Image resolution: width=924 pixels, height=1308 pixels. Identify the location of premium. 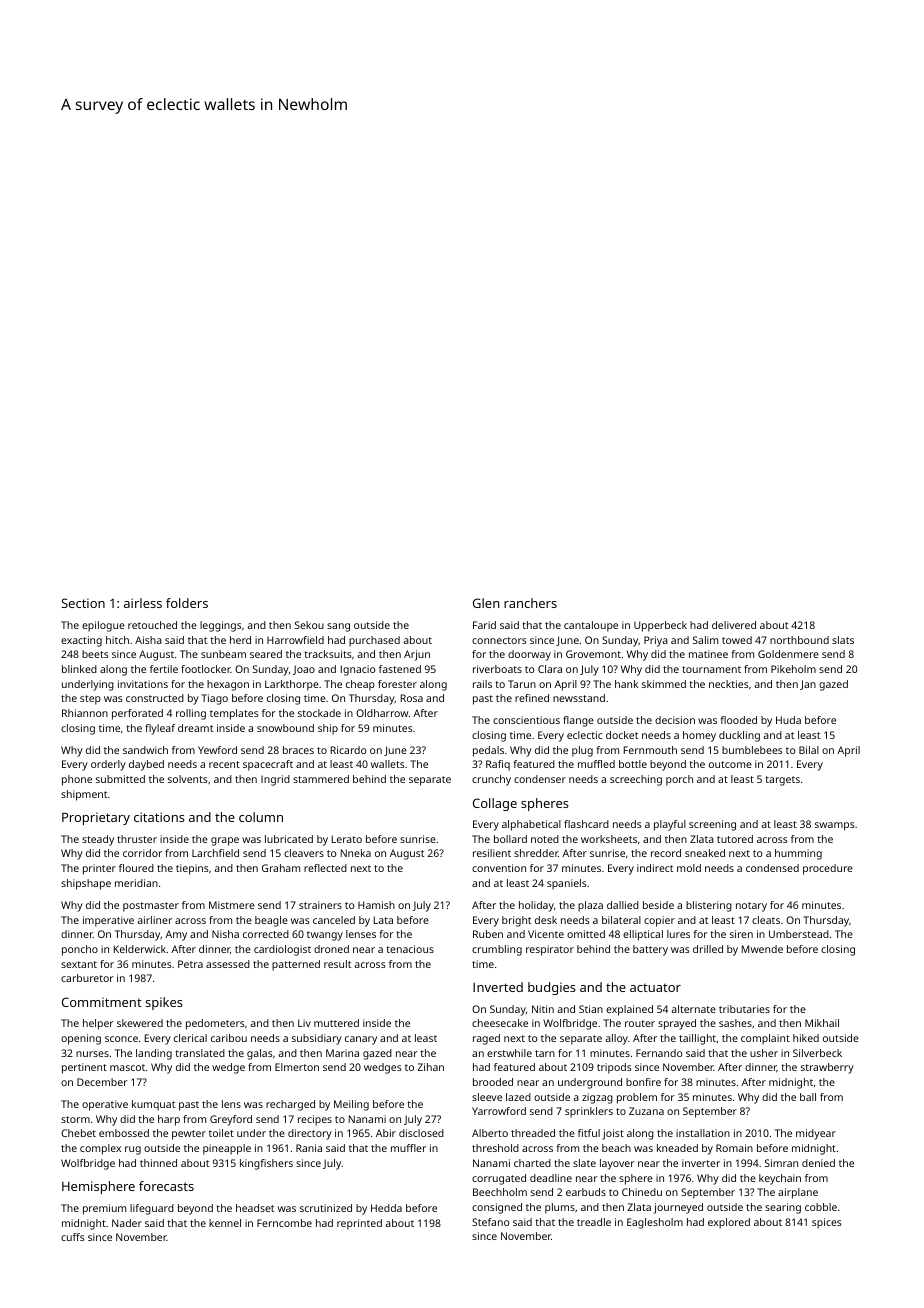
(104, 1209).
